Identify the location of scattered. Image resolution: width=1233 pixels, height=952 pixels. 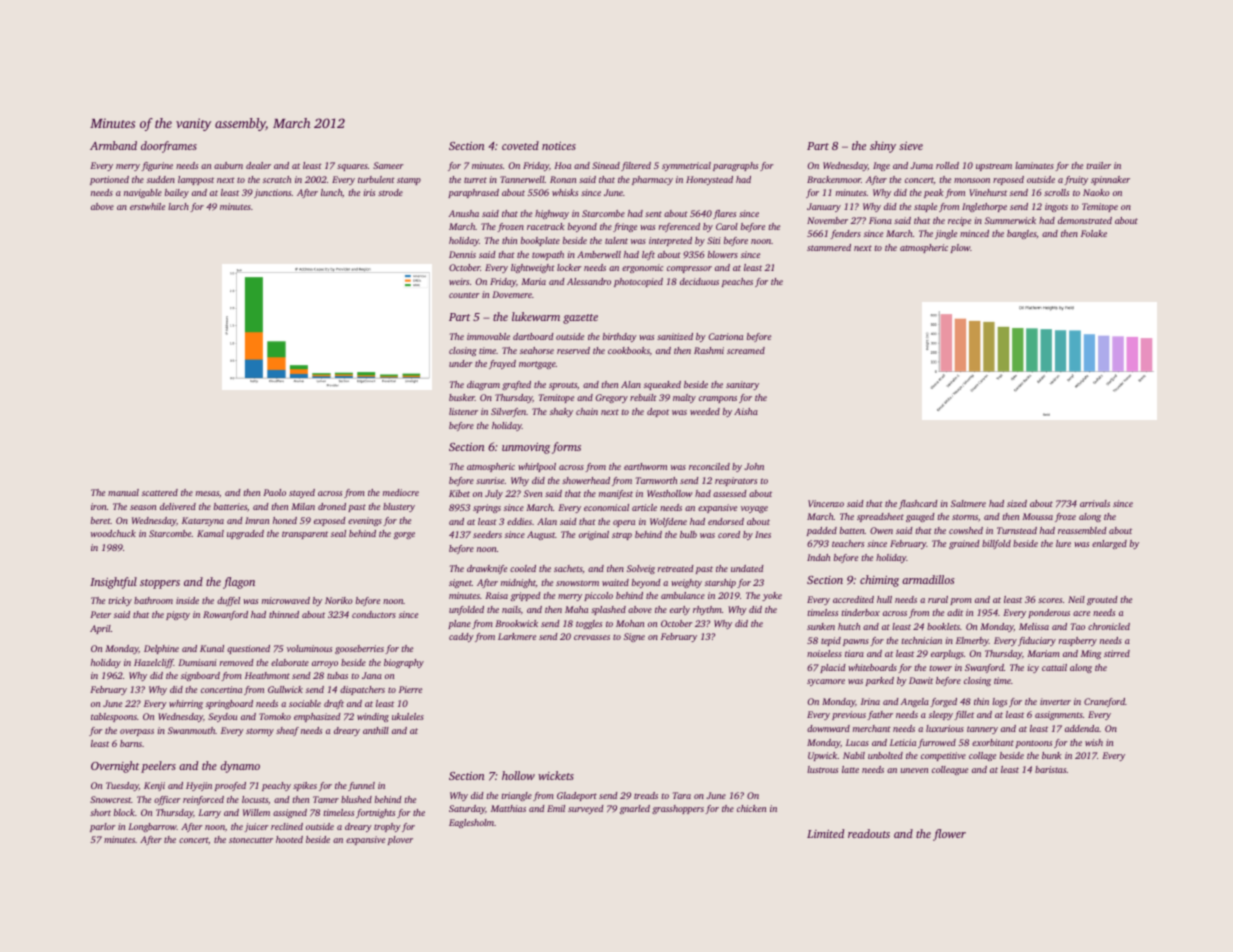
(160, 492).
